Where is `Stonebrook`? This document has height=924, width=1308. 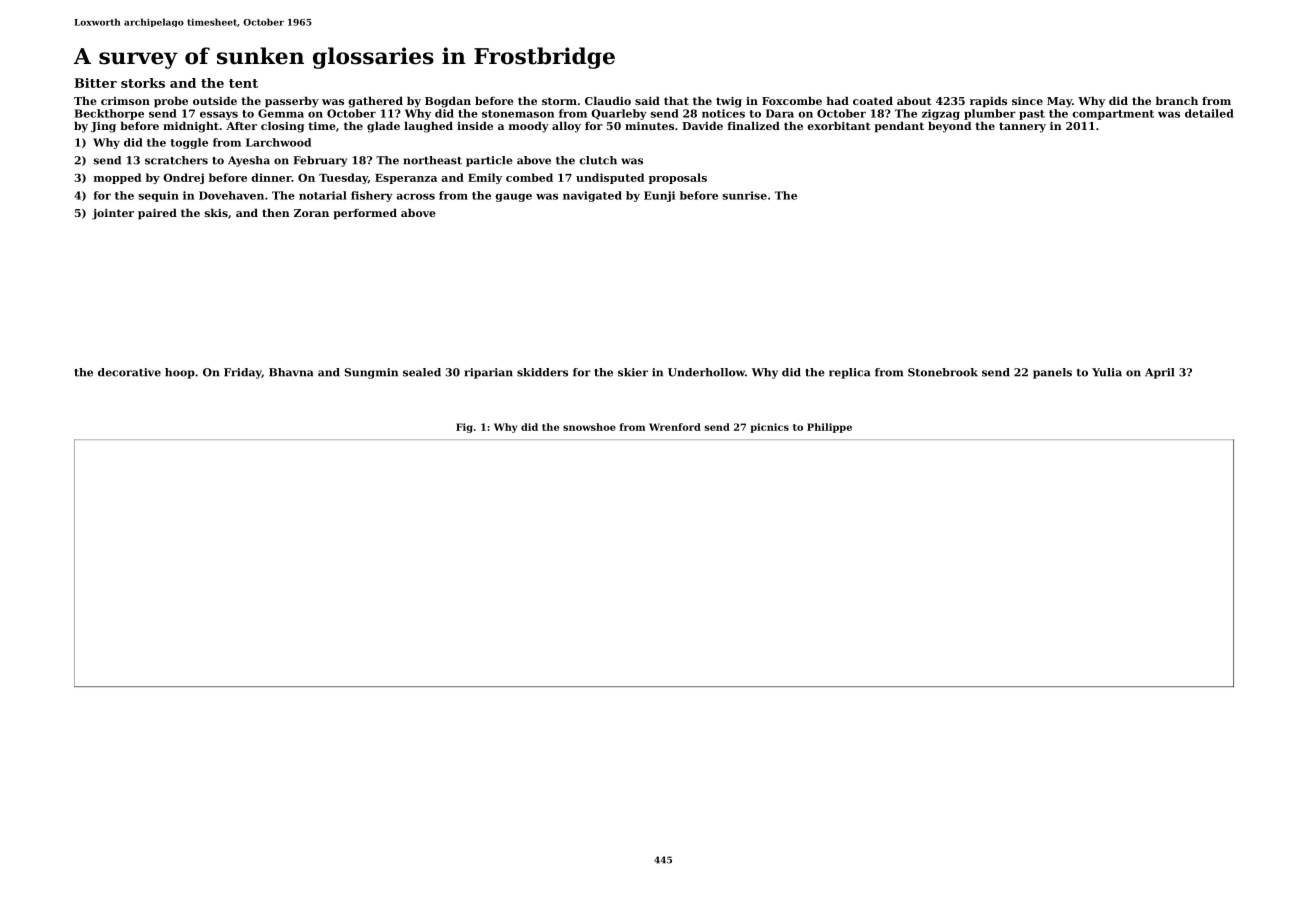
Stonebrook is located at coordinates (943, 372).
